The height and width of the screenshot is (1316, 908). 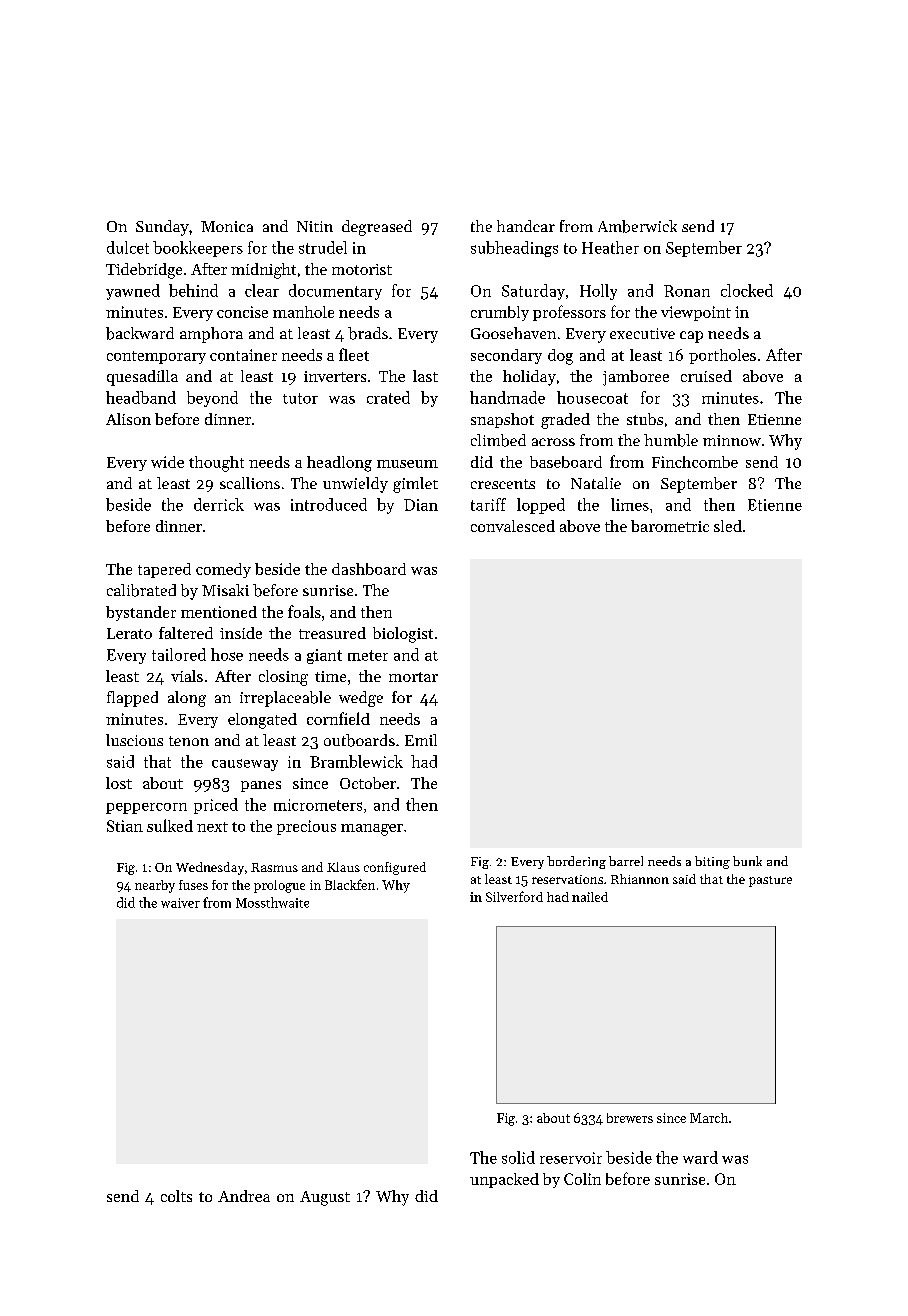 I want to click on Andrea, so click(x=244, y=1196).
